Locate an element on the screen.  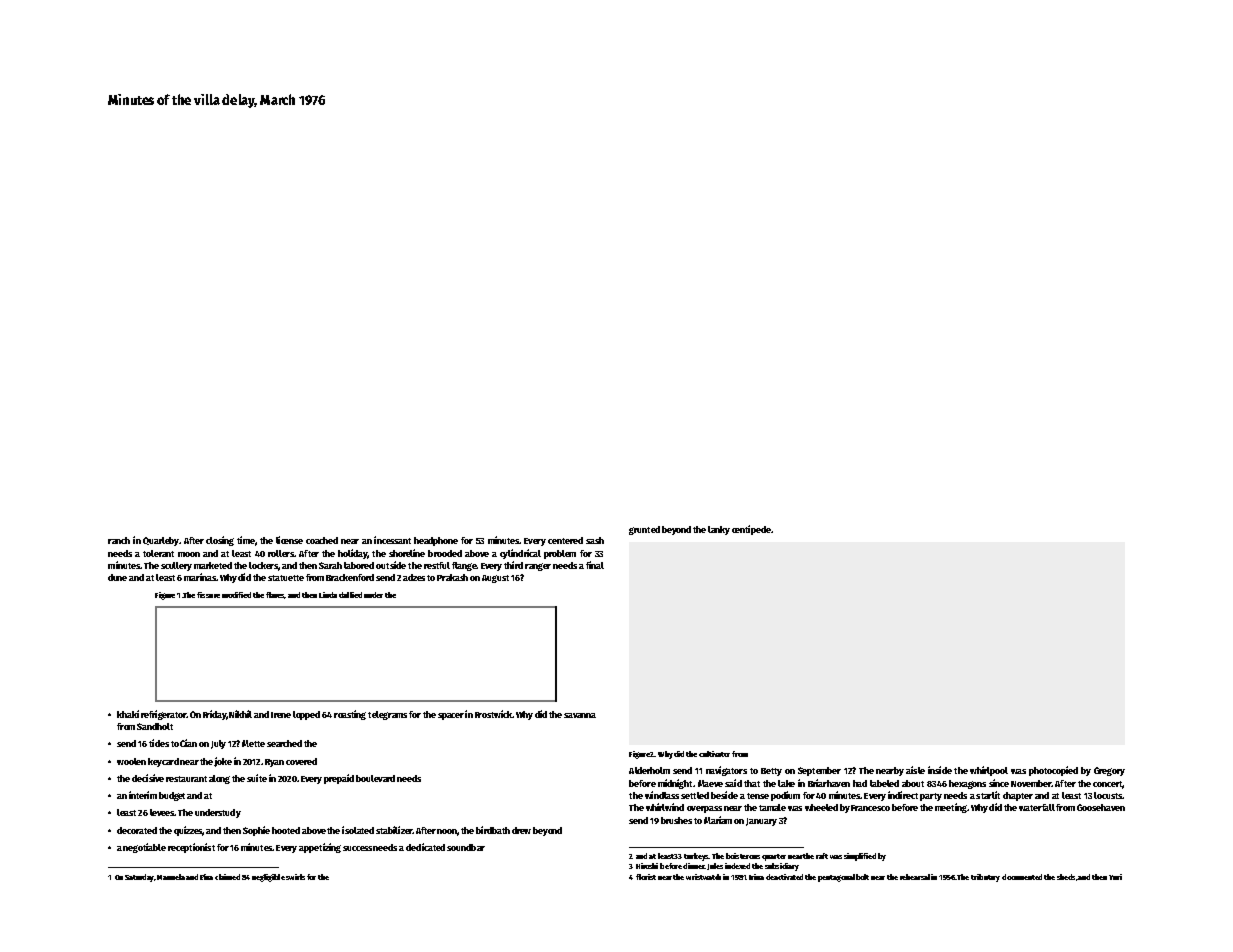
centered is located at coordinates (565, 540).
